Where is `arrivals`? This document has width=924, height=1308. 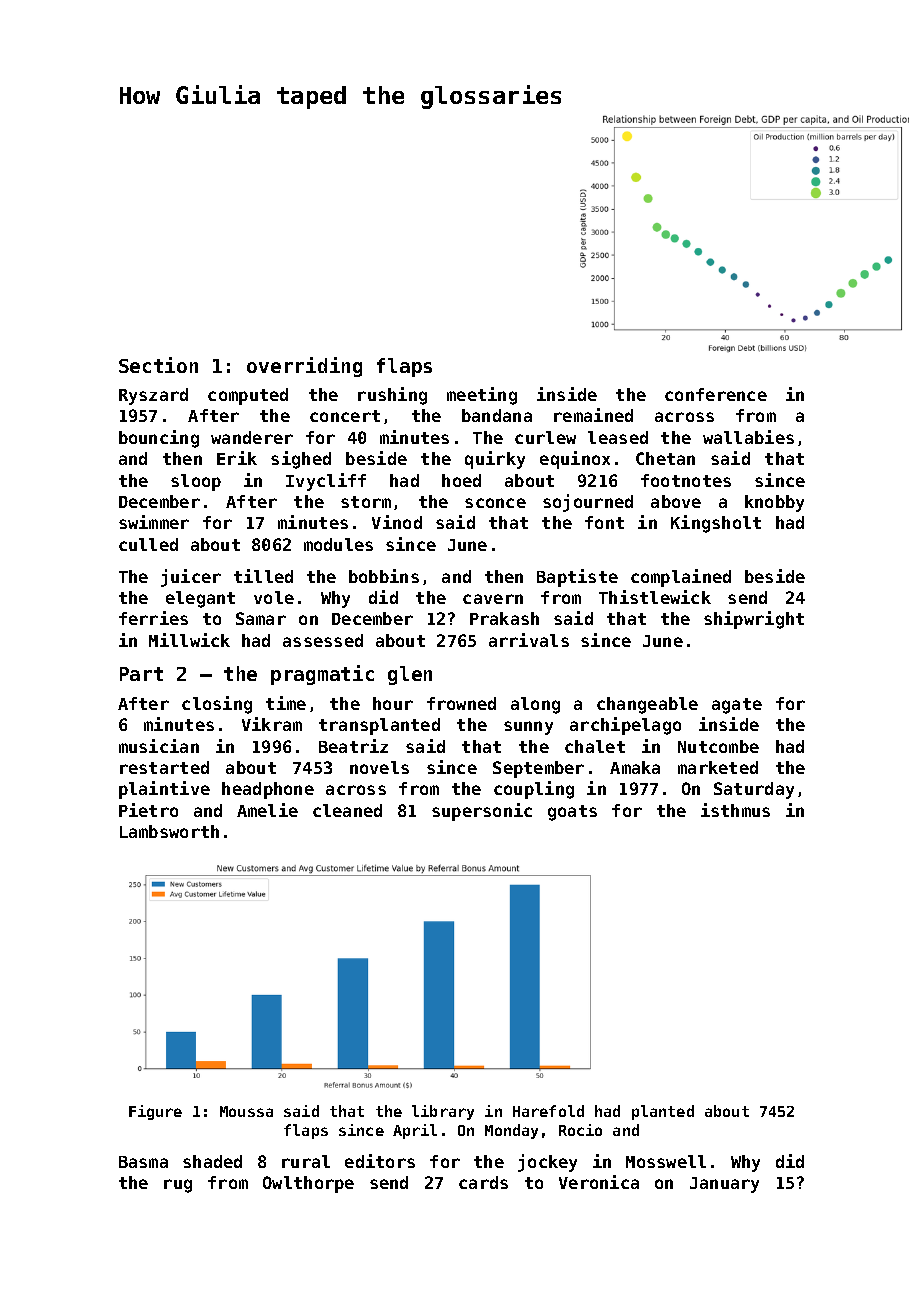
arrivals is located at coordinates (529, 640).
